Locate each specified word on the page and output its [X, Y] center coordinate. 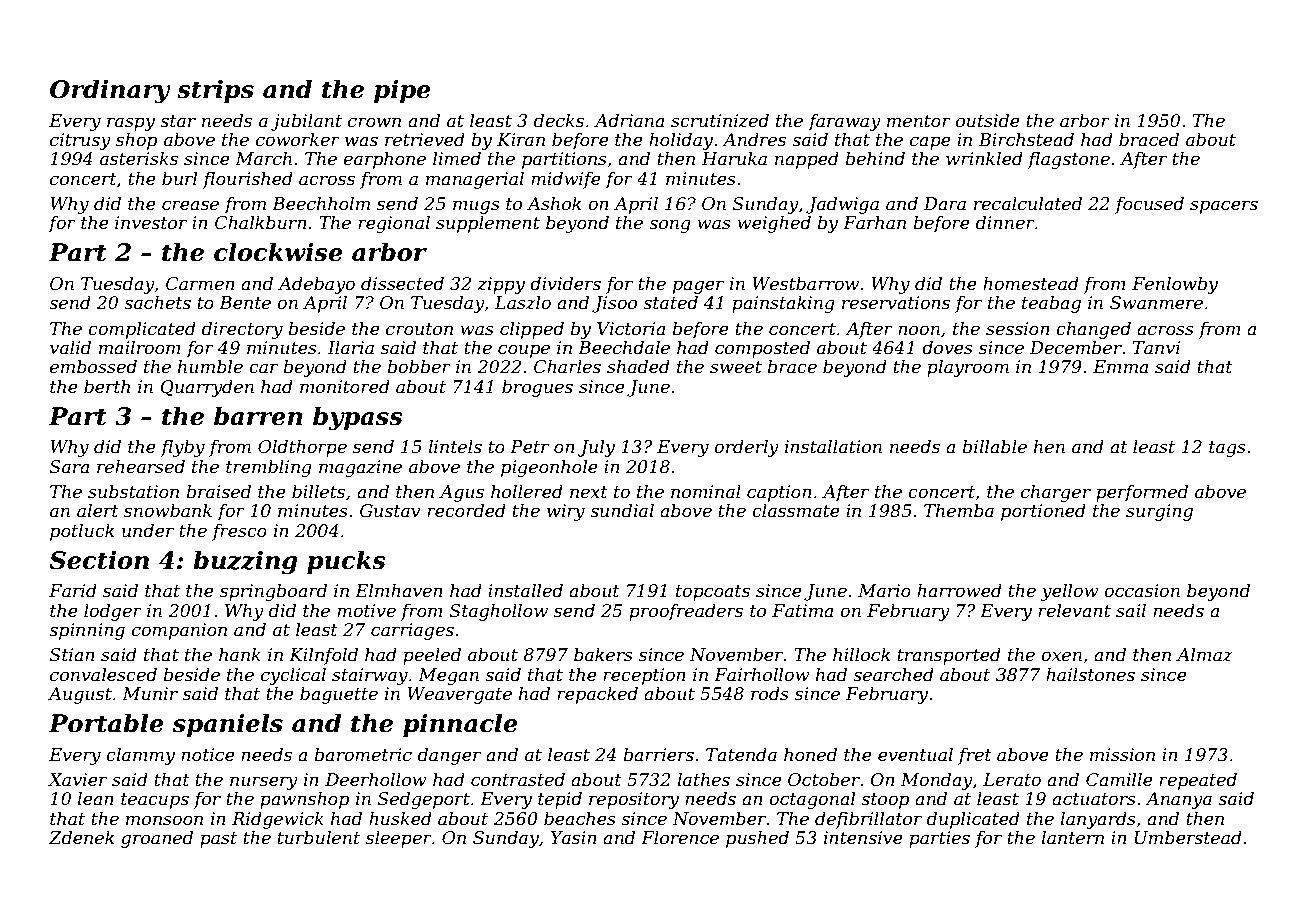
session [1018, 329]
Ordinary [110, 91]
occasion [1142, 590]
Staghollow [499, 612]
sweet [736, 367]
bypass [358, 418]
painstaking [783, 304]
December [1076, 347]
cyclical [293, 676]
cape [930, 143]
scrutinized [720, 120]
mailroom [140, 347]
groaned [157, 839]
